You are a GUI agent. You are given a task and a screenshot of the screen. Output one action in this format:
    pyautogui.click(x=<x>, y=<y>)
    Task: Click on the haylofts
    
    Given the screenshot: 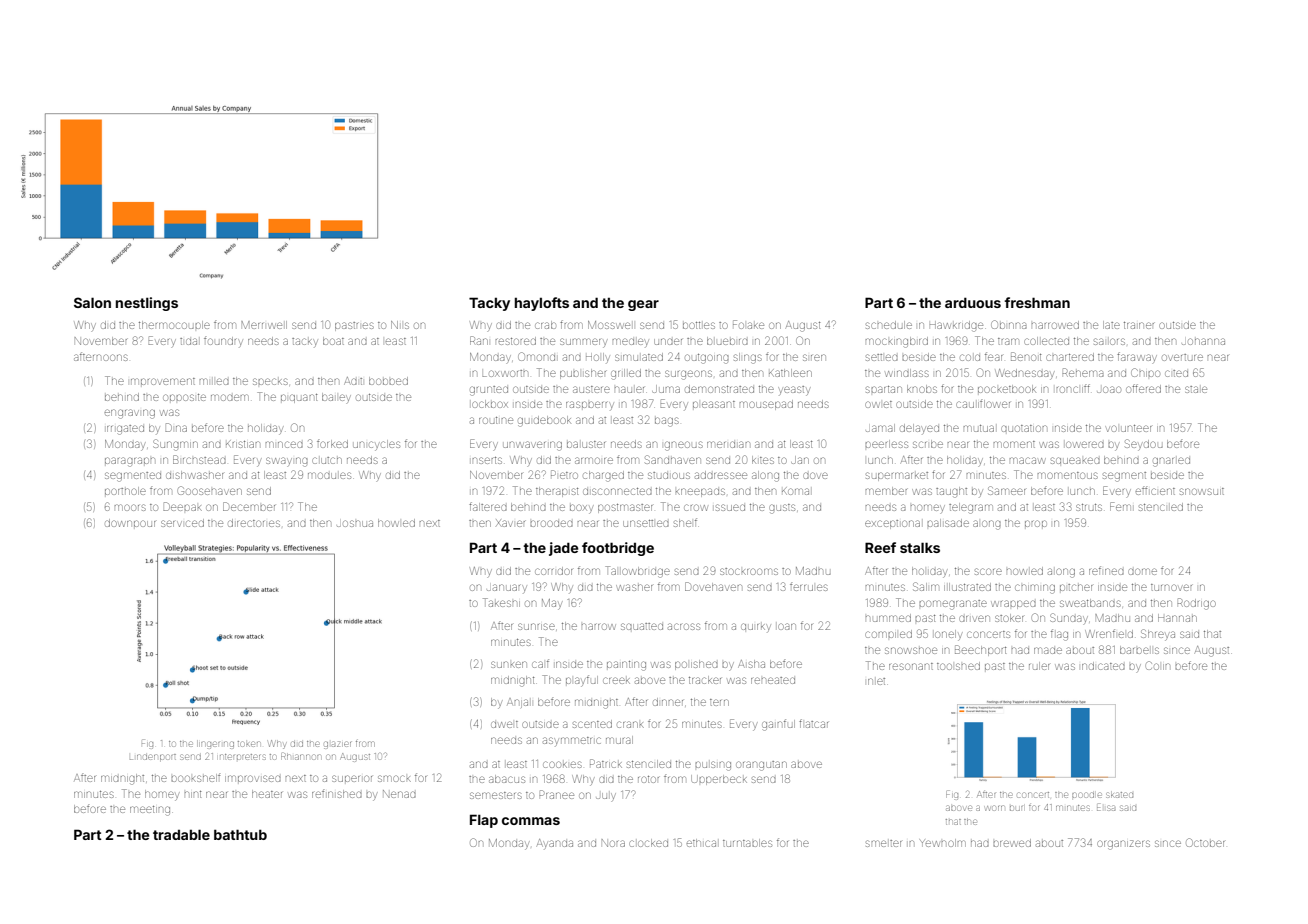 What is the action you would take?
    pyautogui.click(x=542, y=304)
